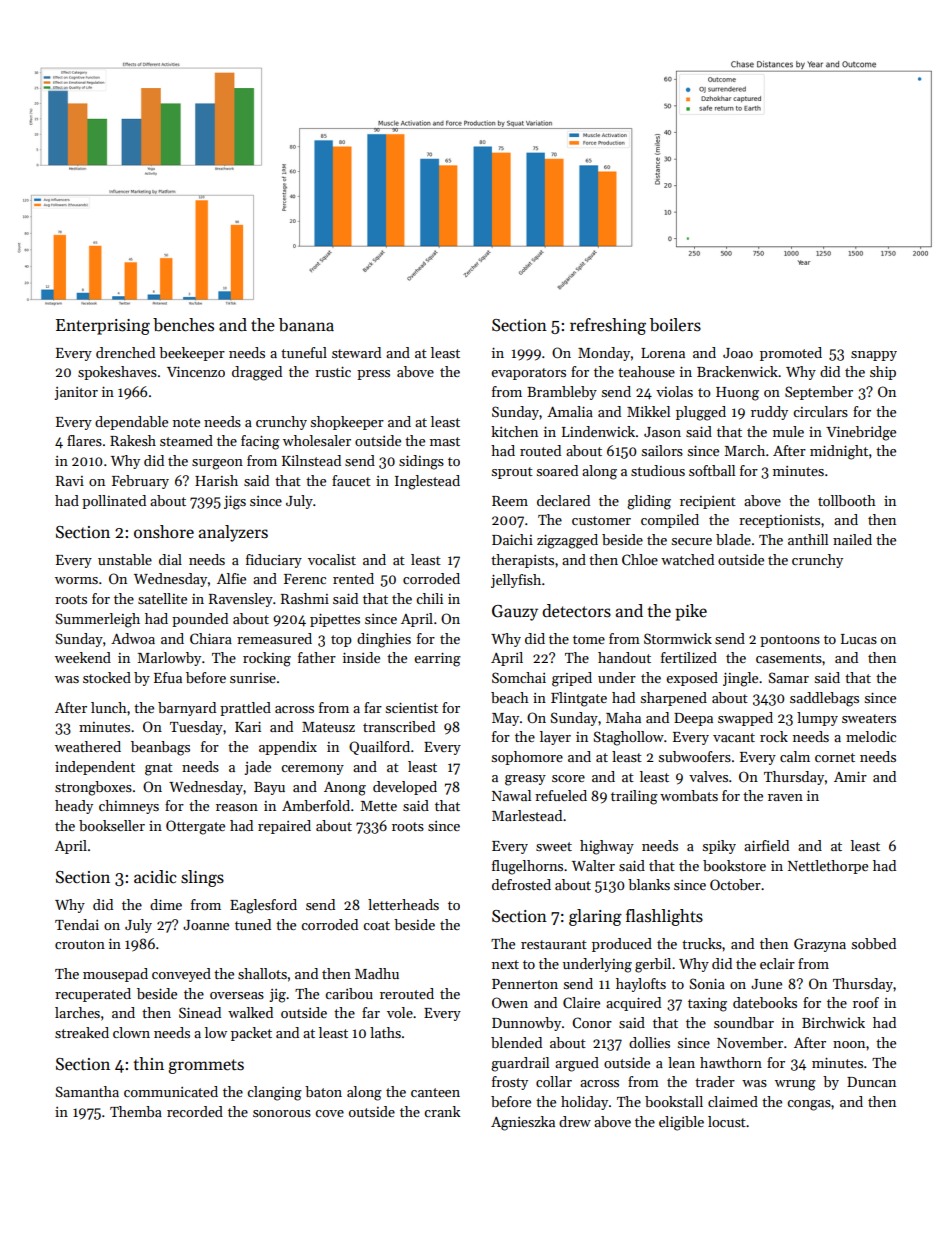  Describe the element at coordinates (575, 1121) in the screenshot. I see `drew` at that location.
